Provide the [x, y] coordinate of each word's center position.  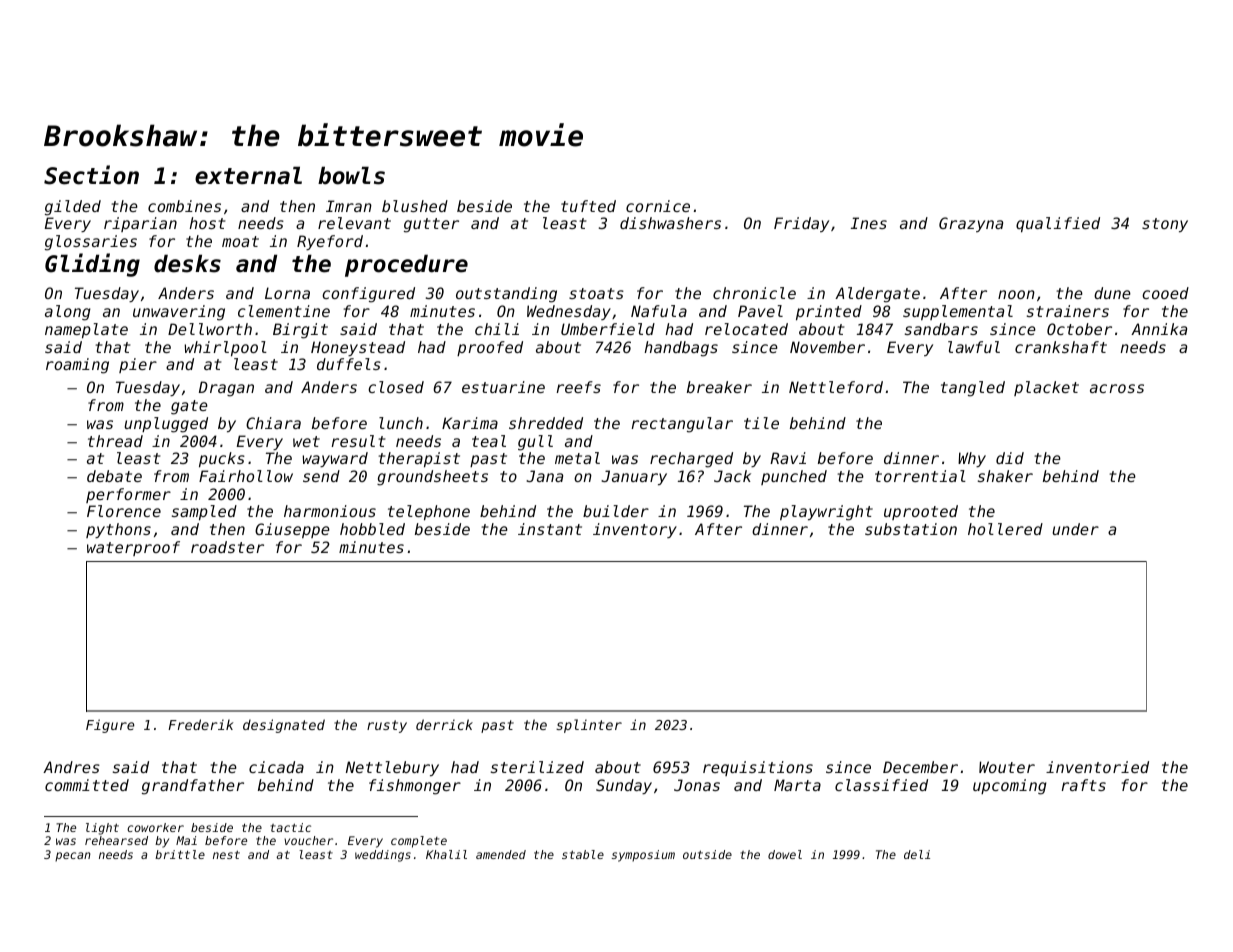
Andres [71, 767]
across [1117, 388]
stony [1165, 225]
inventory [635, 530]
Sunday [624, 786]
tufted [588, 206]
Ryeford [330, 242]
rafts [1084, 785]
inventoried [1097, 767]
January [634, 477]
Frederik [200, 724]
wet [306, 441]
